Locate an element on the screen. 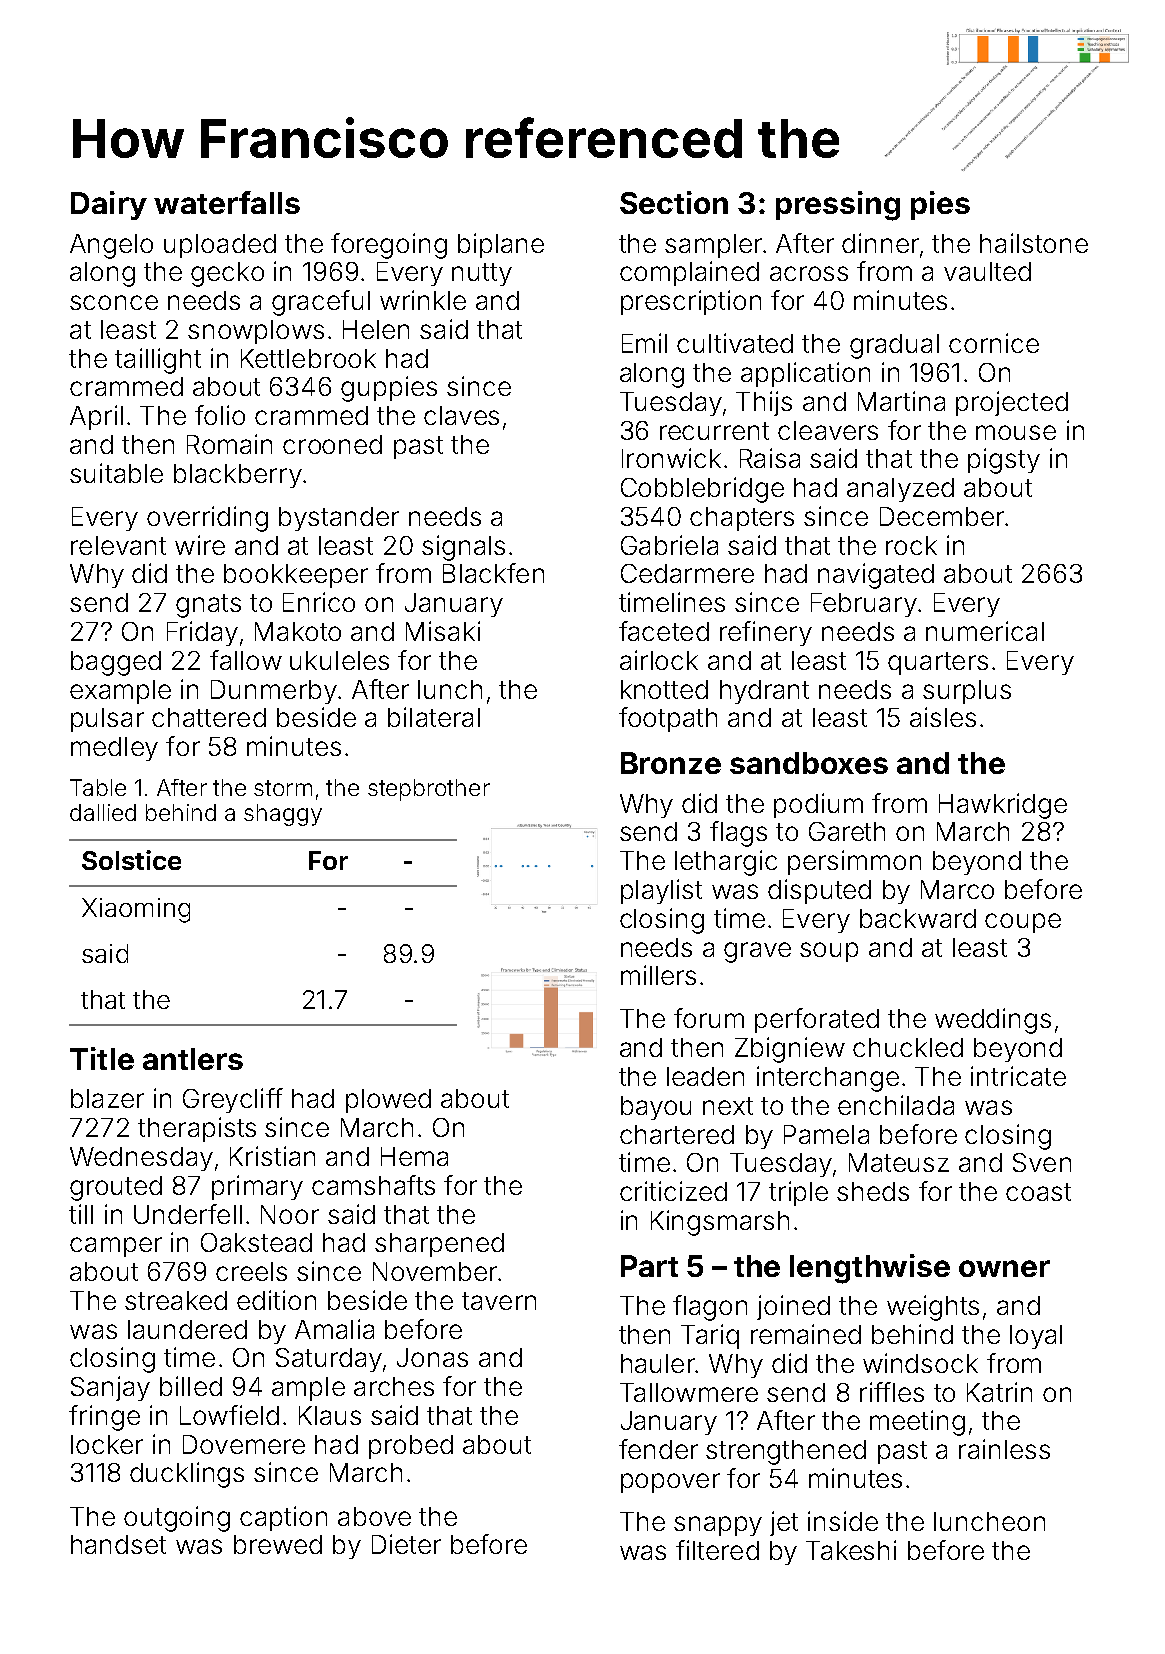 This screenshot has height=1654, width=1165. waterfalls is located at coordinates (227, 202).
